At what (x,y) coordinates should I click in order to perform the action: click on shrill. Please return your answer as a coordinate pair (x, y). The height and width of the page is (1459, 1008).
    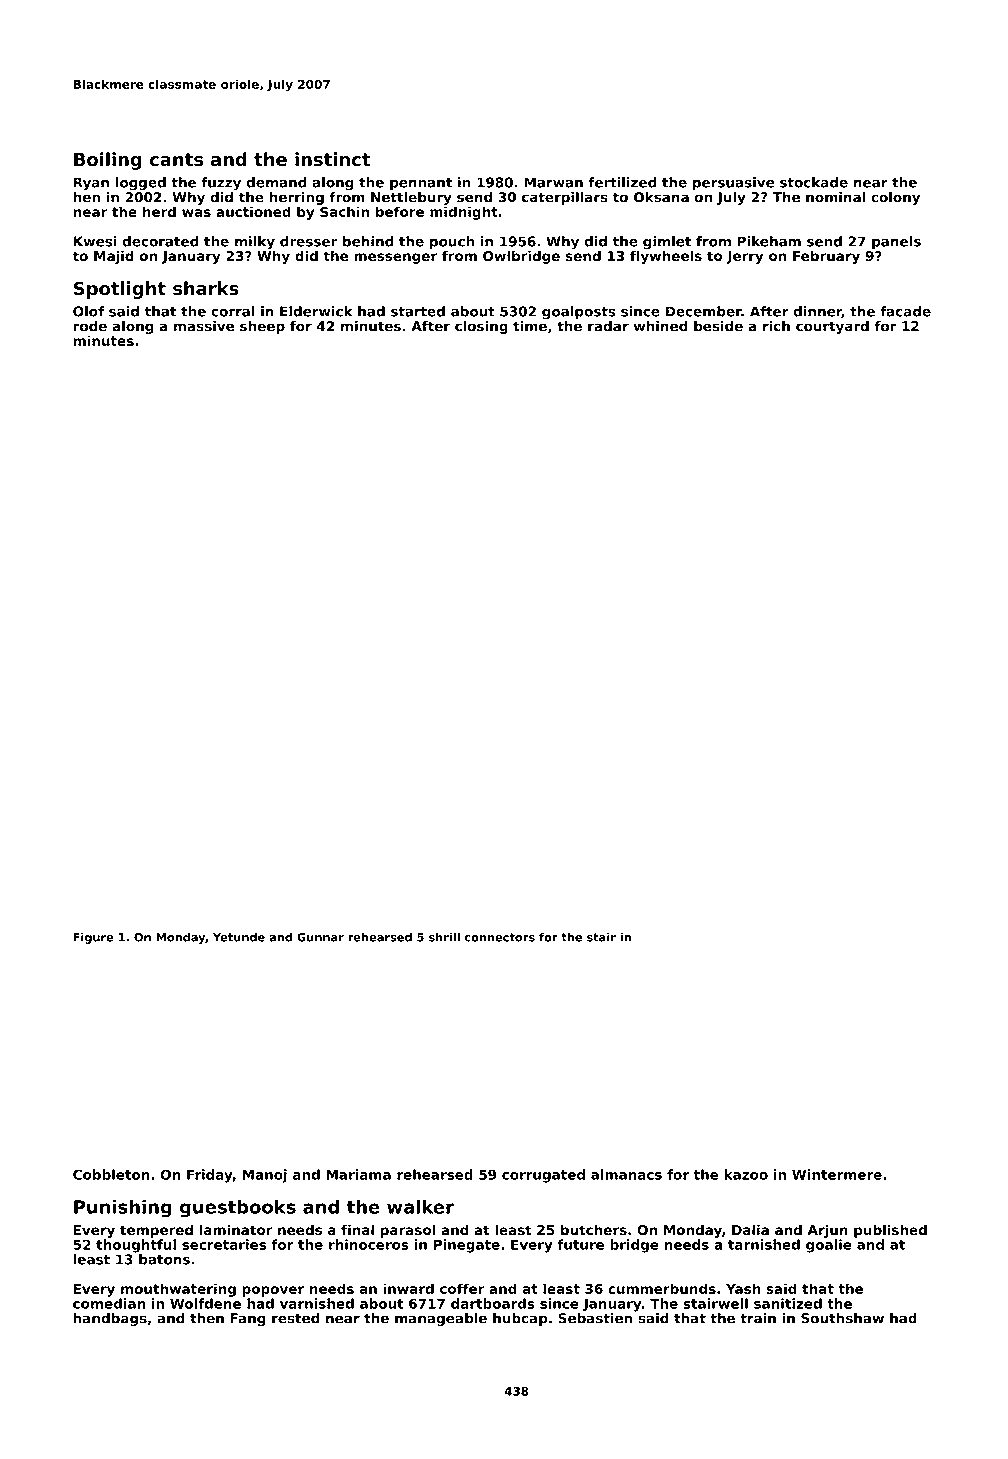
    Looking at the image, I should click on (444, 937).
